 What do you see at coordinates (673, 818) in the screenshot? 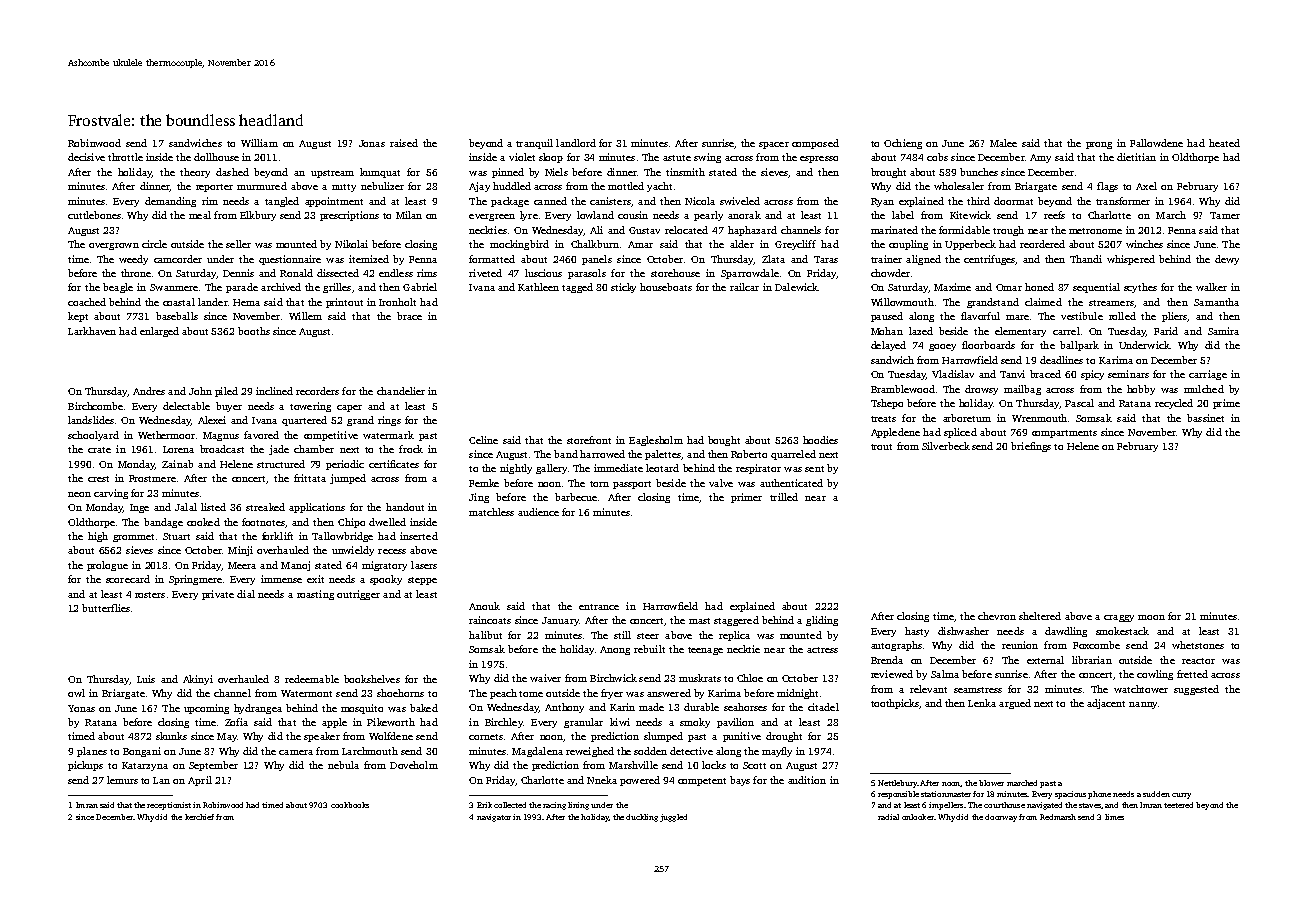
I see `juggled` at bounding box center [673, 818].
